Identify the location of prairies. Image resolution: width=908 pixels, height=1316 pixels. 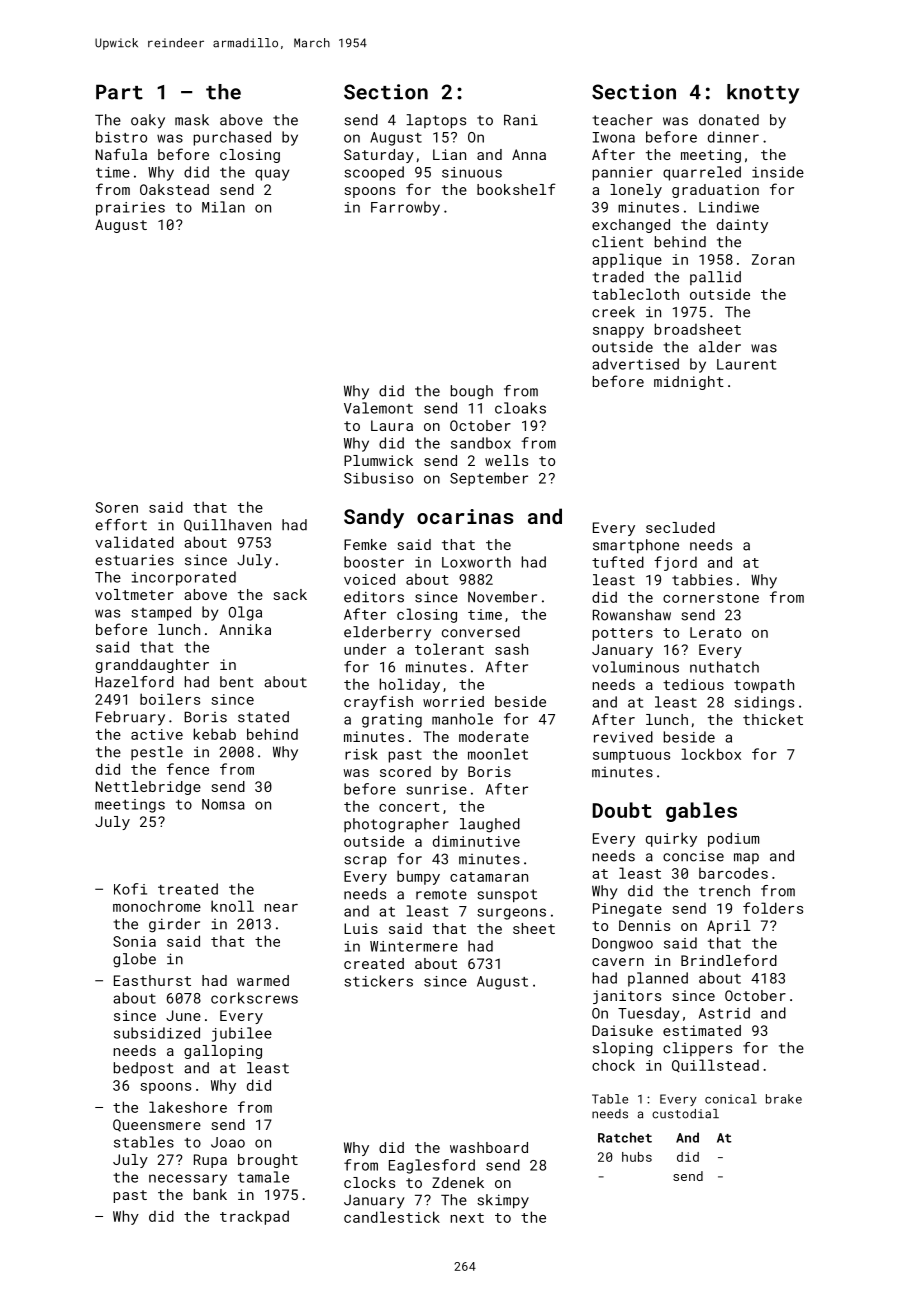
(130, 209).
